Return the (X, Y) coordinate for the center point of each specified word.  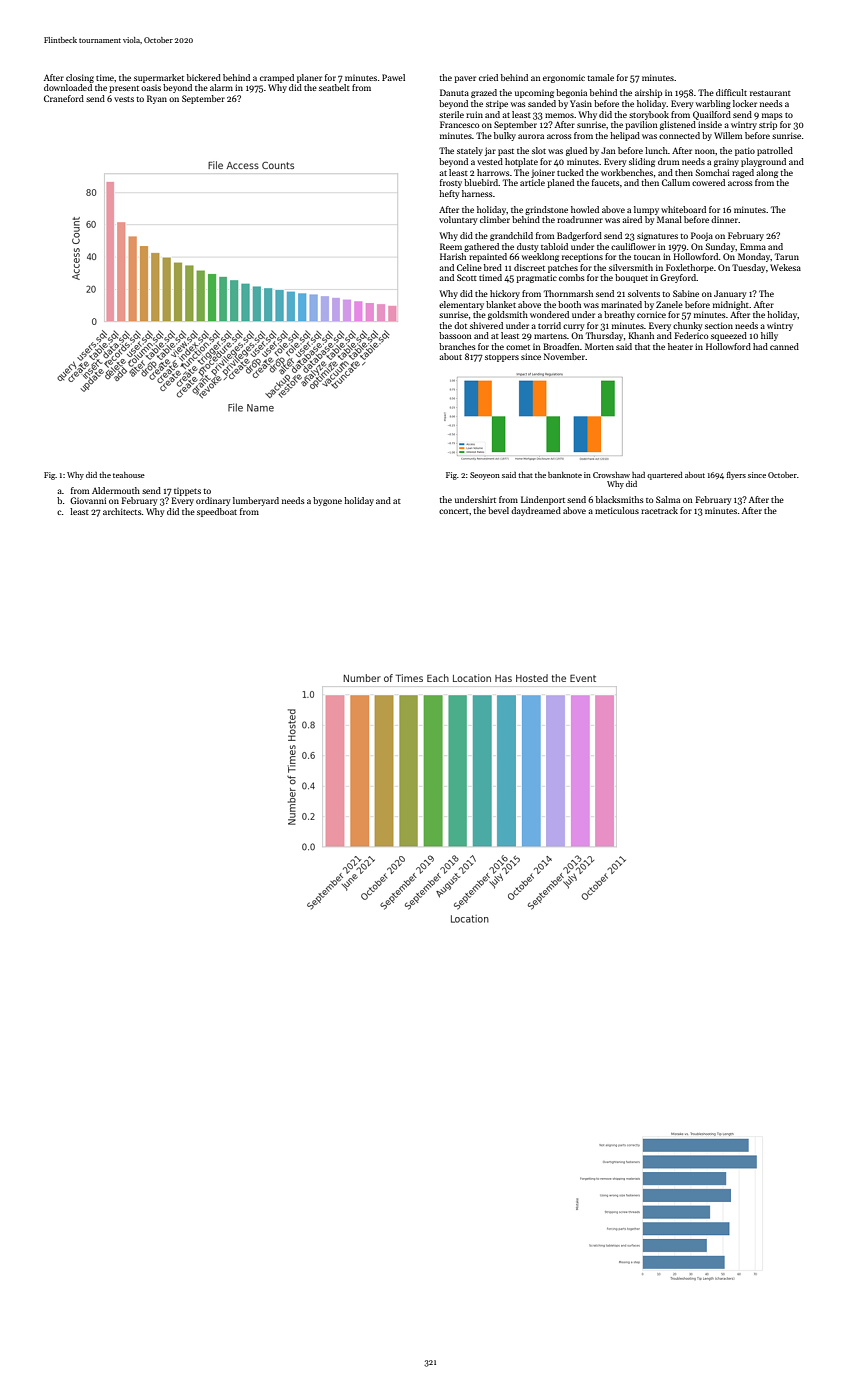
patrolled (775, 151)
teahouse (129, 475)
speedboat (217, 512)
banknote (565, 475)
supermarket (159, 78)
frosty (451, 183)
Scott (467, 277)
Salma (668, 499)
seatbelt (334, 87)
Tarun (787, 256)
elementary (461, 305)
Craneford (64, 98)
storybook (649, 115)
